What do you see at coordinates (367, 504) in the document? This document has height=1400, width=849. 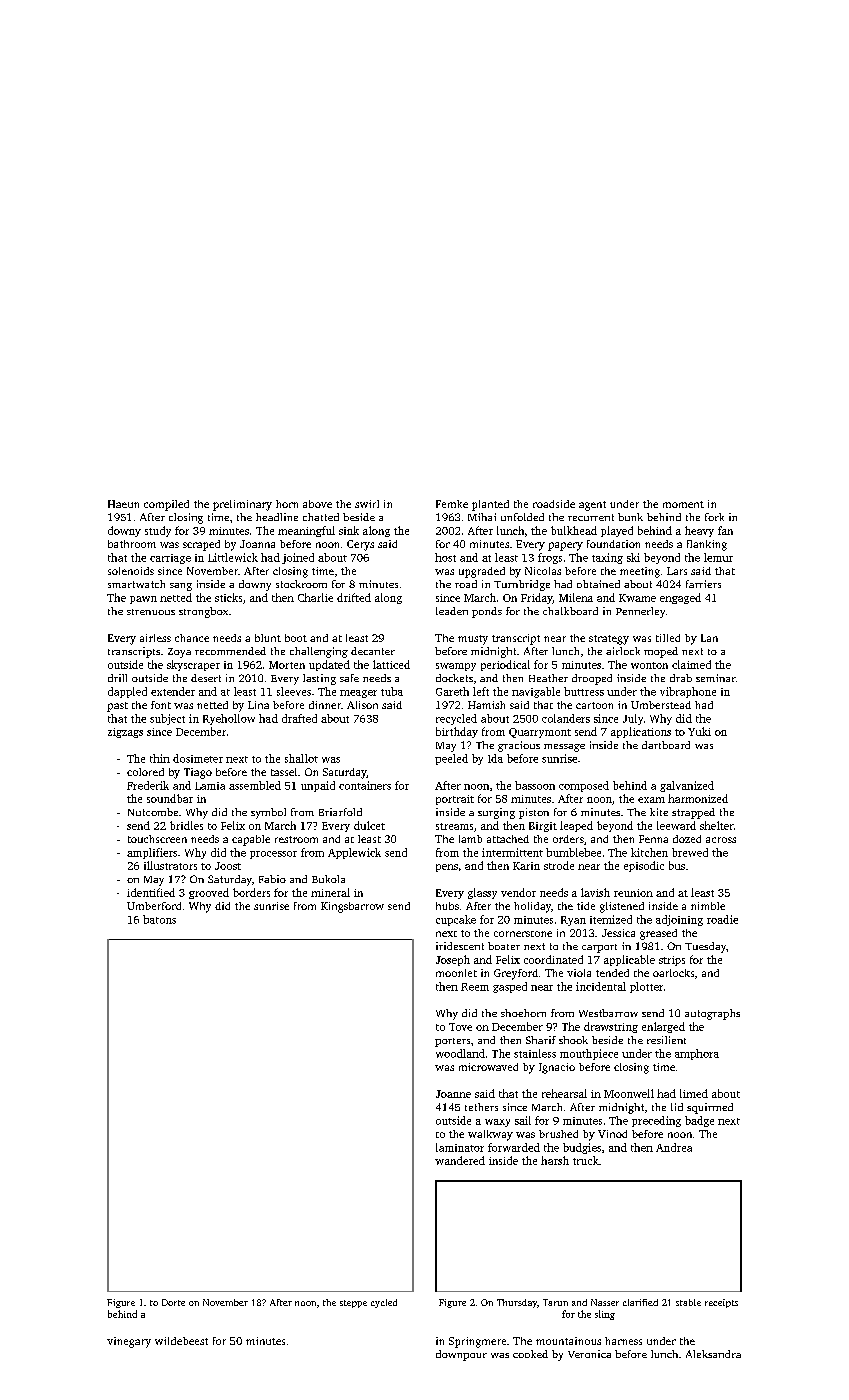 I see `swirl` at bounding box center [367, 504].
